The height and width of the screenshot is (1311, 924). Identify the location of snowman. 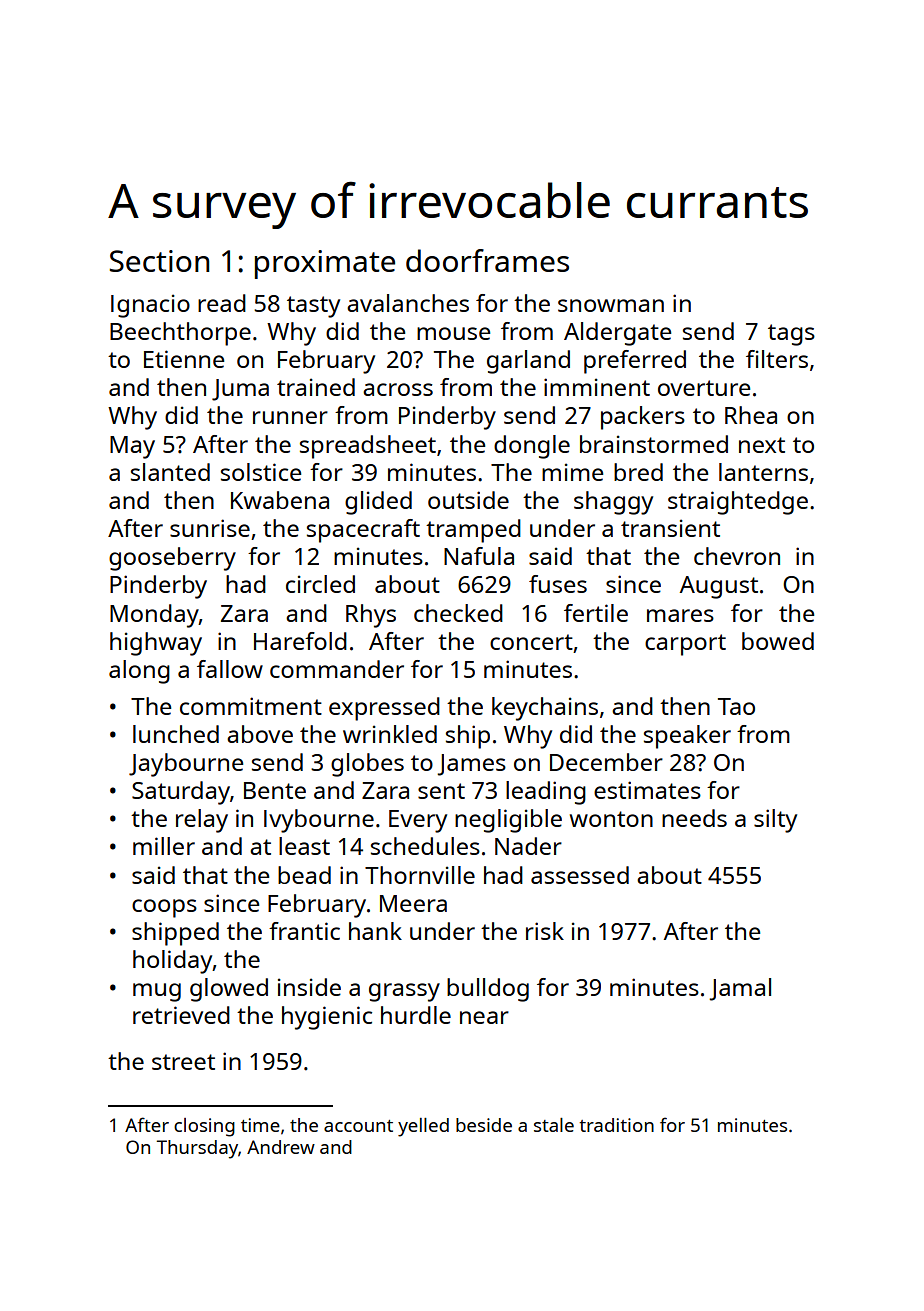
(611, 305).
